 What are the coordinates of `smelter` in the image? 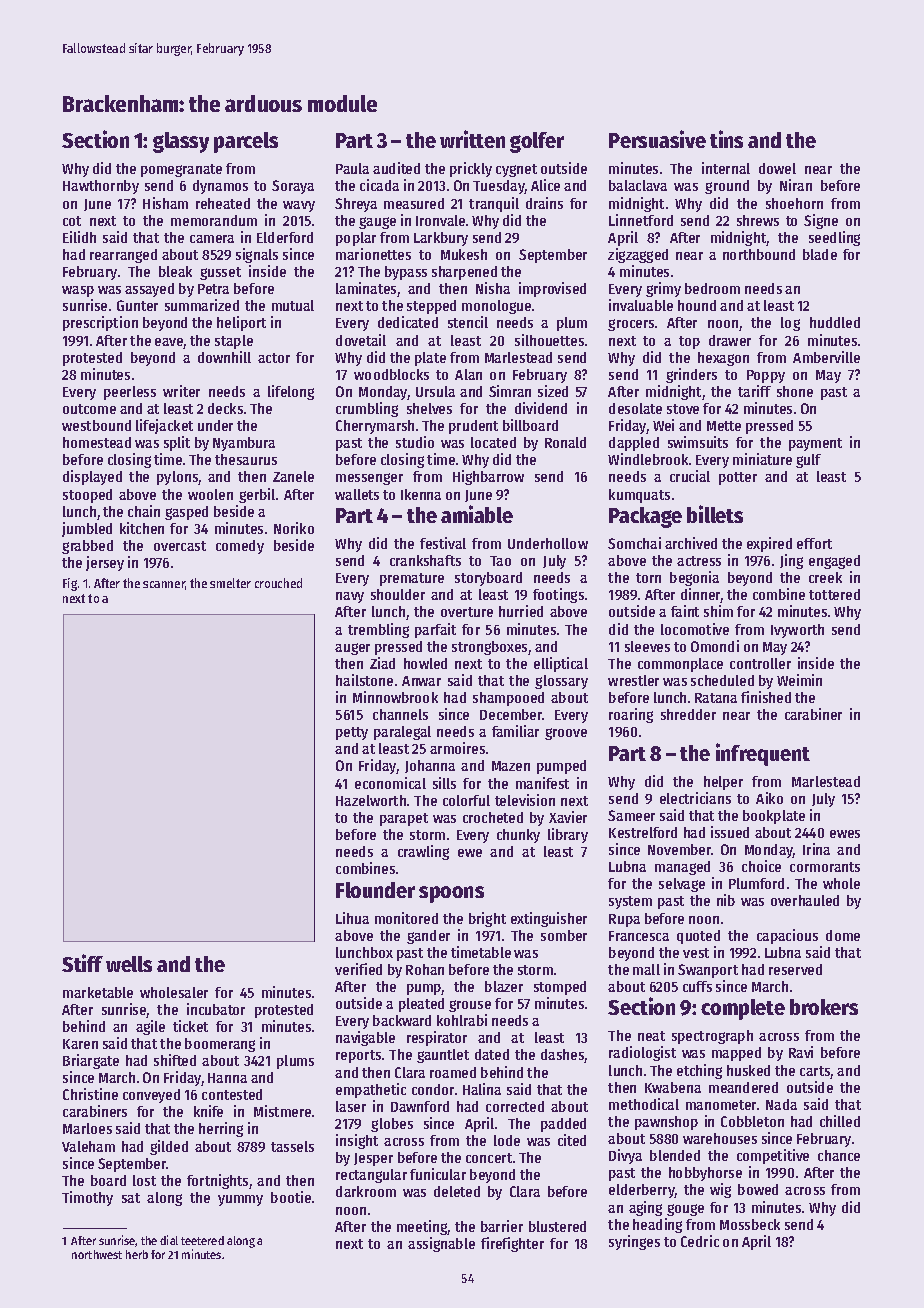 It's located at (230, 583).
